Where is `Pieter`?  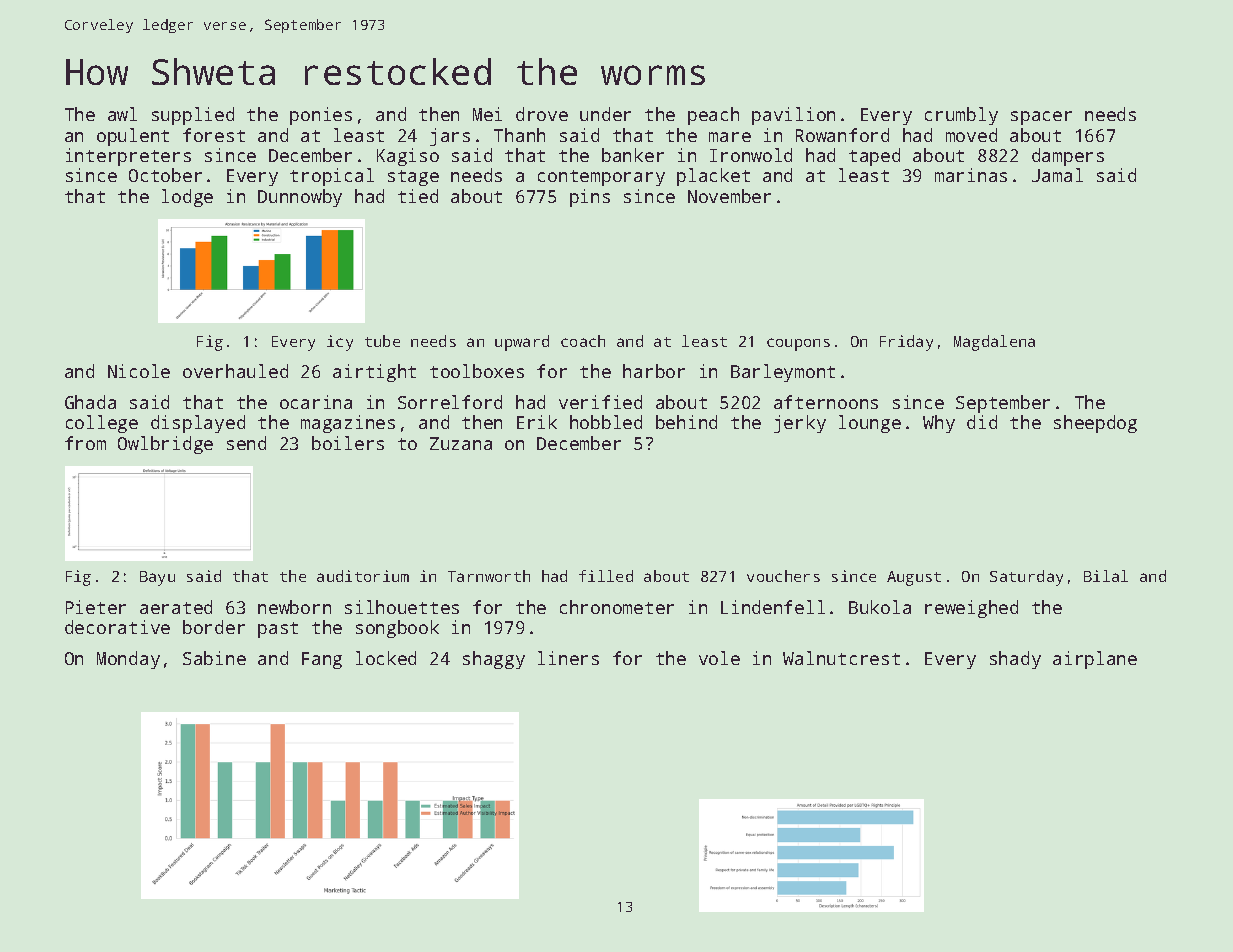
Pieter is located at coordinates (96, 607).
